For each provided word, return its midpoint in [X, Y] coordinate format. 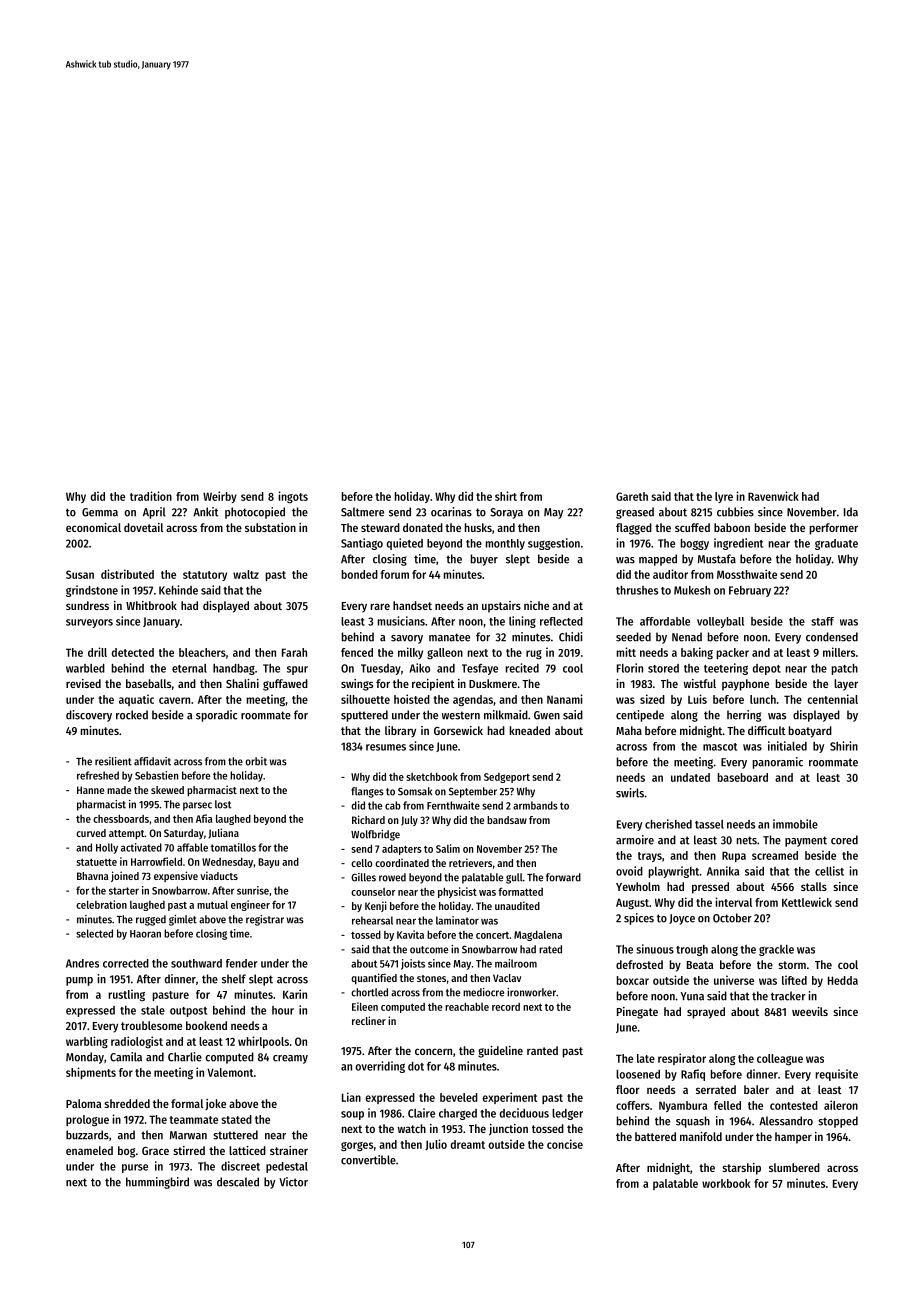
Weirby [220, 497]
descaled [238, 1182]
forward [563, 877]
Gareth [632, 496]
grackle [776, 950]
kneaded [530, 730]
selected [94, 933]
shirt [506, 496]
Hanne [90, 790]
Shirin [844, 746]
